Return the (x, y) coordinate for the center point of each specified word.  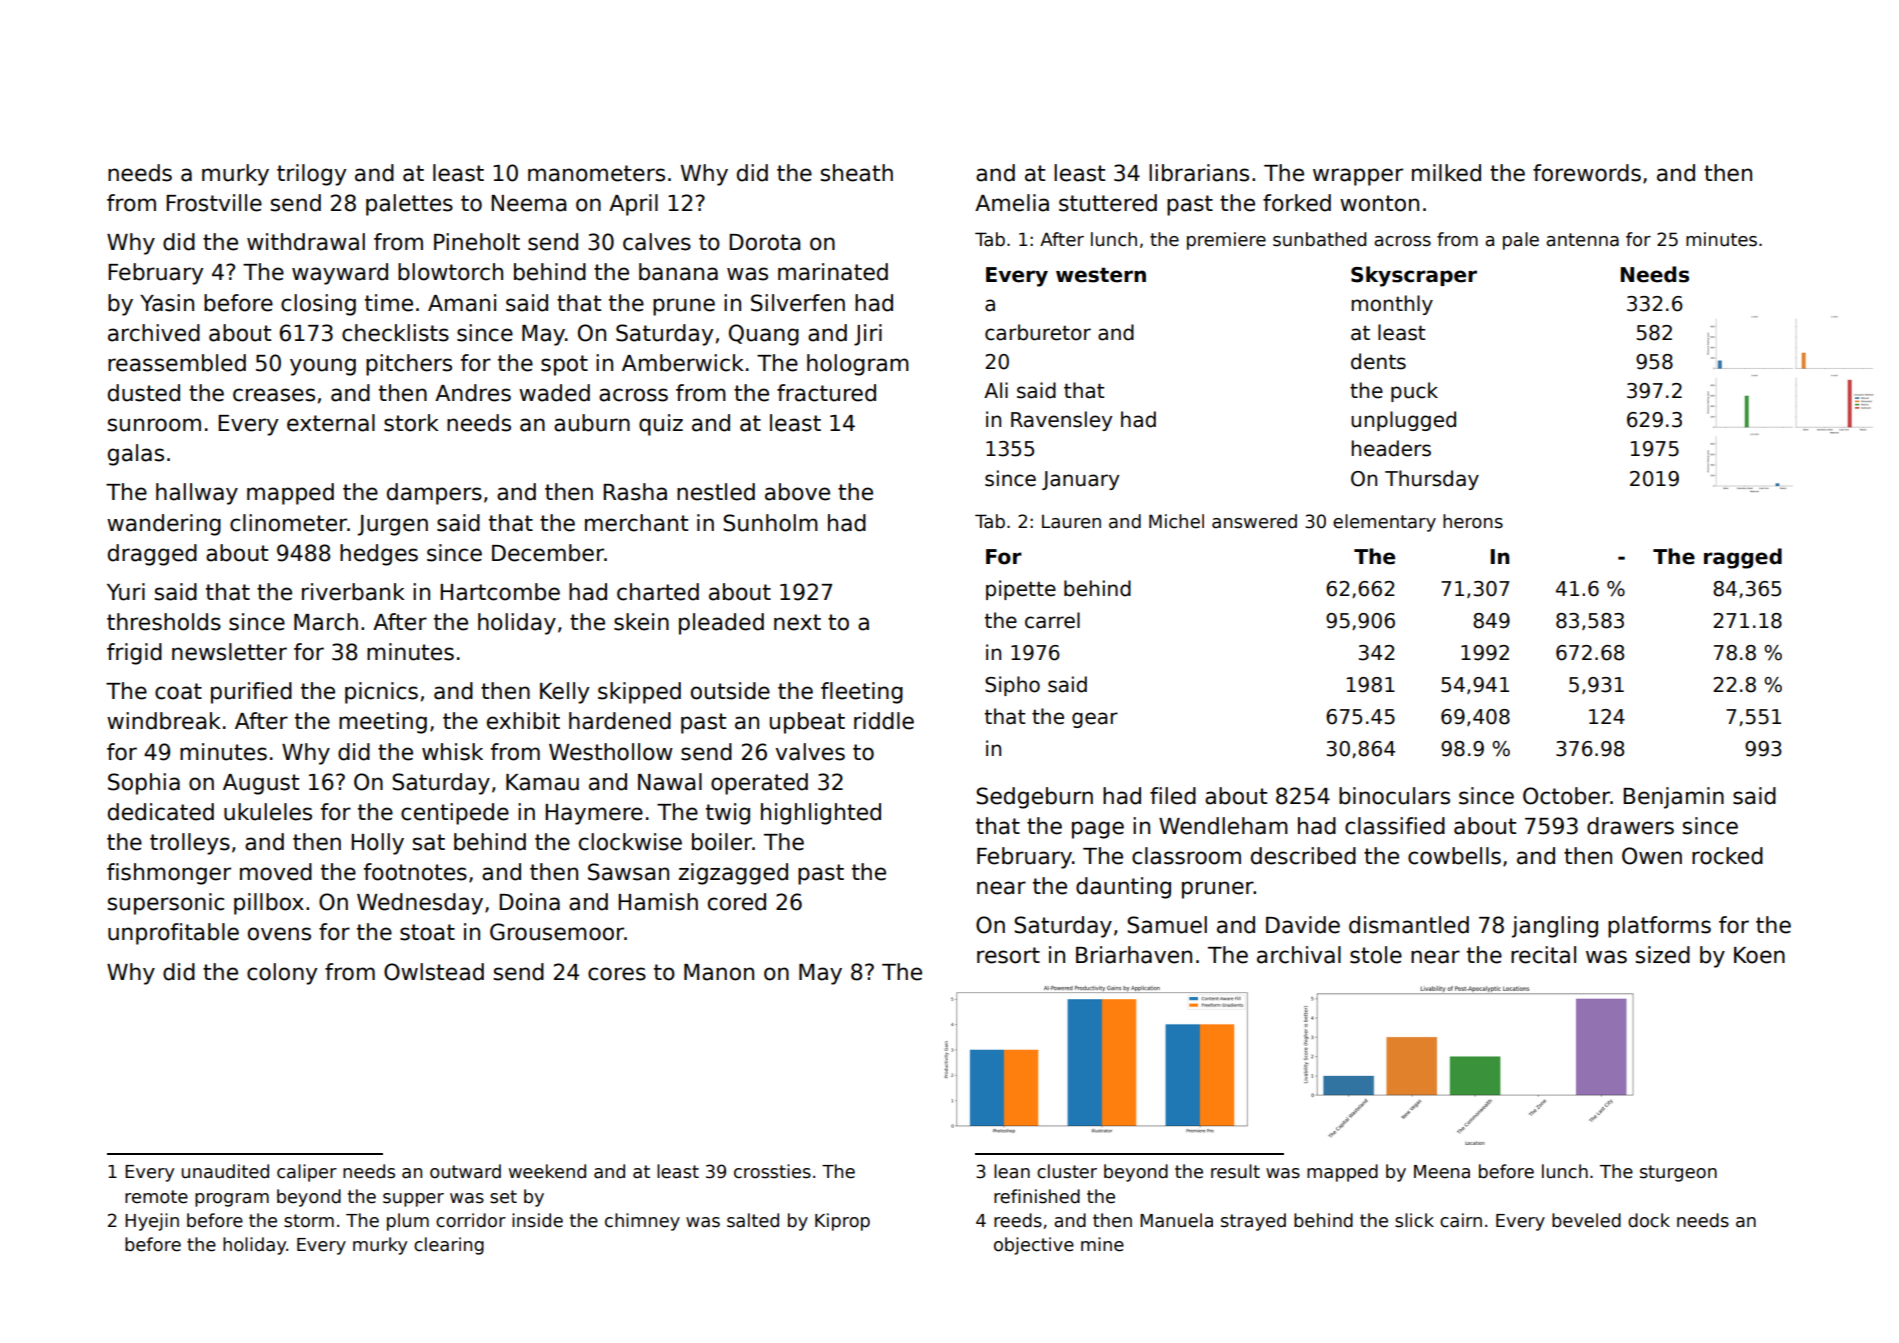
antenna (1582, 240)
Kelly (564, 693)
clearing (449, 1246)
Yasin (167, 303)
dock (1649, 1220)
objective (1034, 1246)
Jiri (868, 335)
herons (1473, 521)
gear (1095, 720)
